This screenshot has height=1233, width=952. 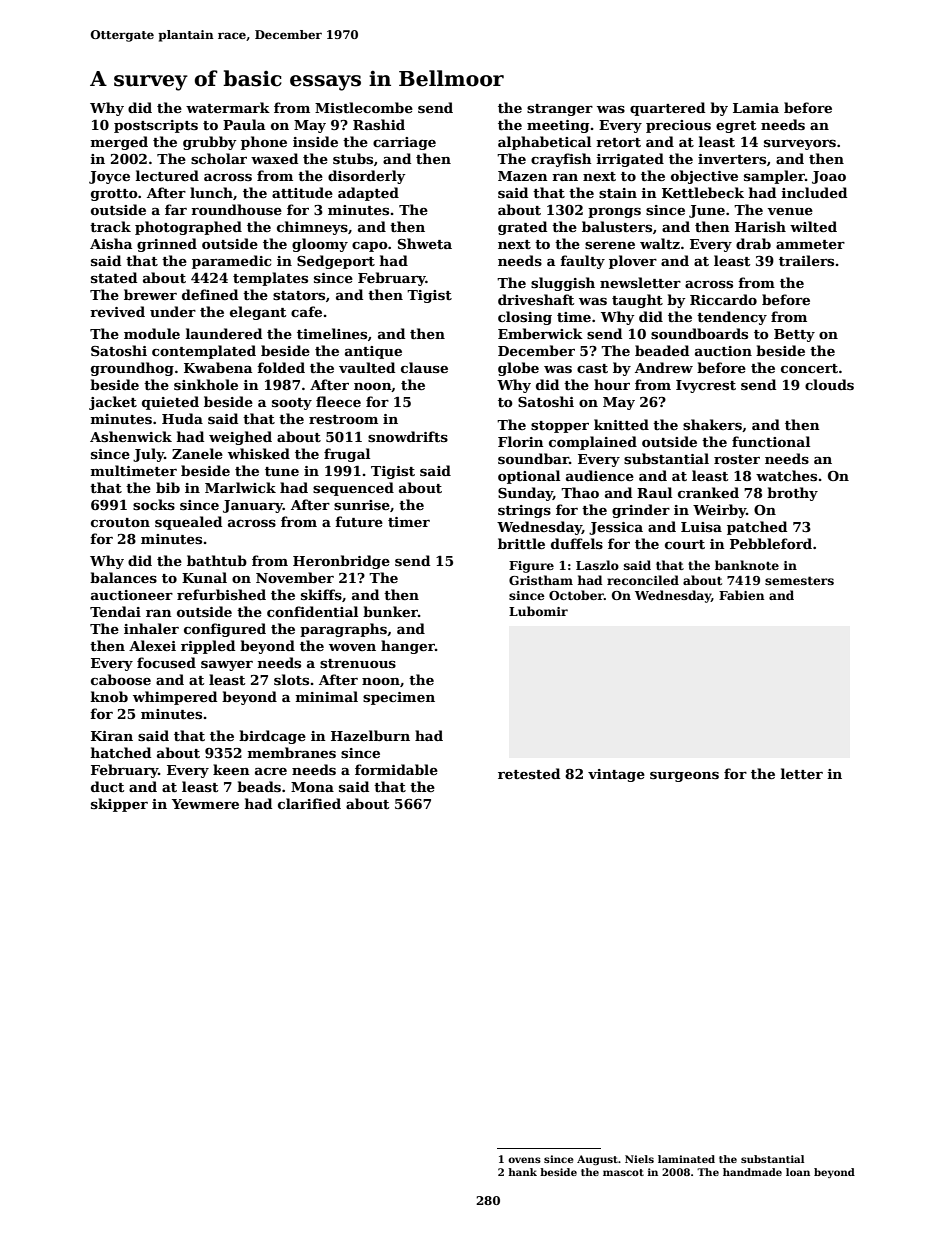 I want to click on grated, so click(x=522, y=228).
